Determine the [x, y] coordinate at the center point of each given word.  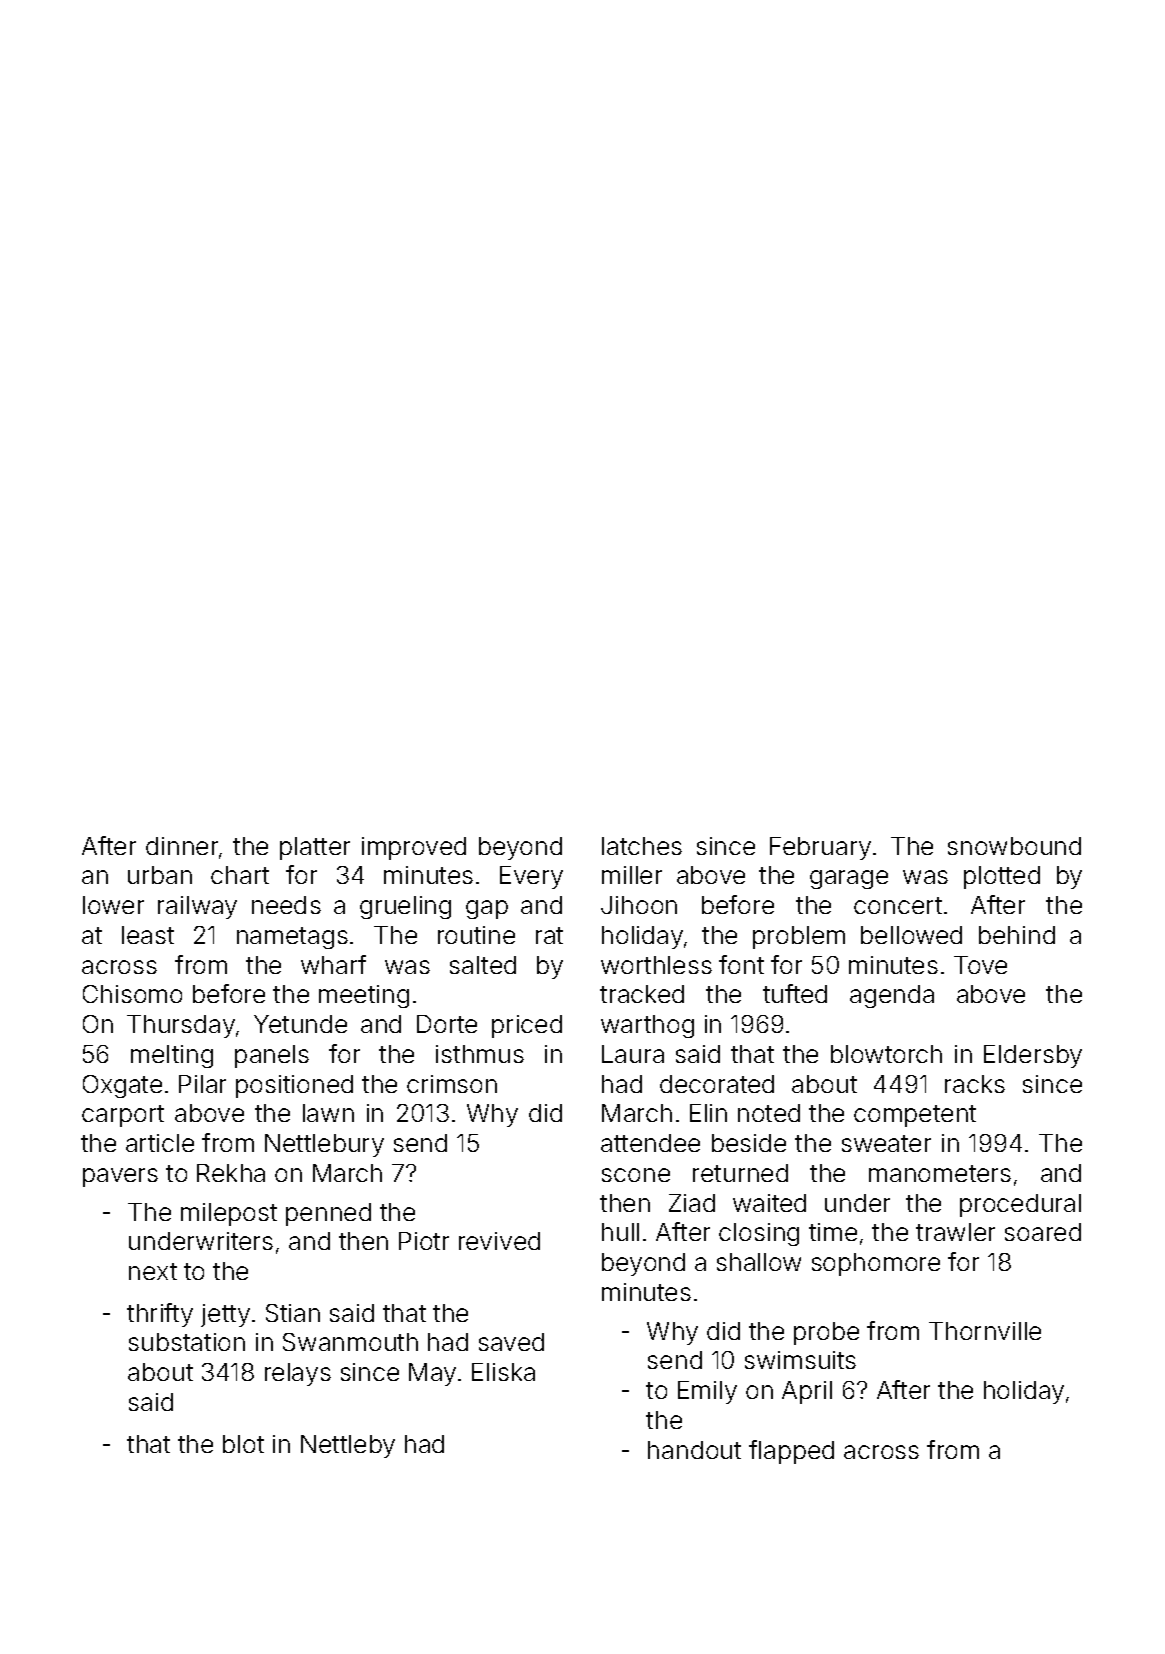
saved [511, 1342]
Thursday [181, 1026]
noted [769, 1113]
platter [315, 848]
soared [1043, 1232]
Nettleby [348, 1446]
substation [187, 1342]
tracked [642, 994]
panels [272, 1056]
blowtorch [886, 1054]
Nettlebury [324, 1145]
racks [975, 1084]
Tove [980, 965]
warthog [647, 1026]
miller [632, 875]
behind [1017, 935]
